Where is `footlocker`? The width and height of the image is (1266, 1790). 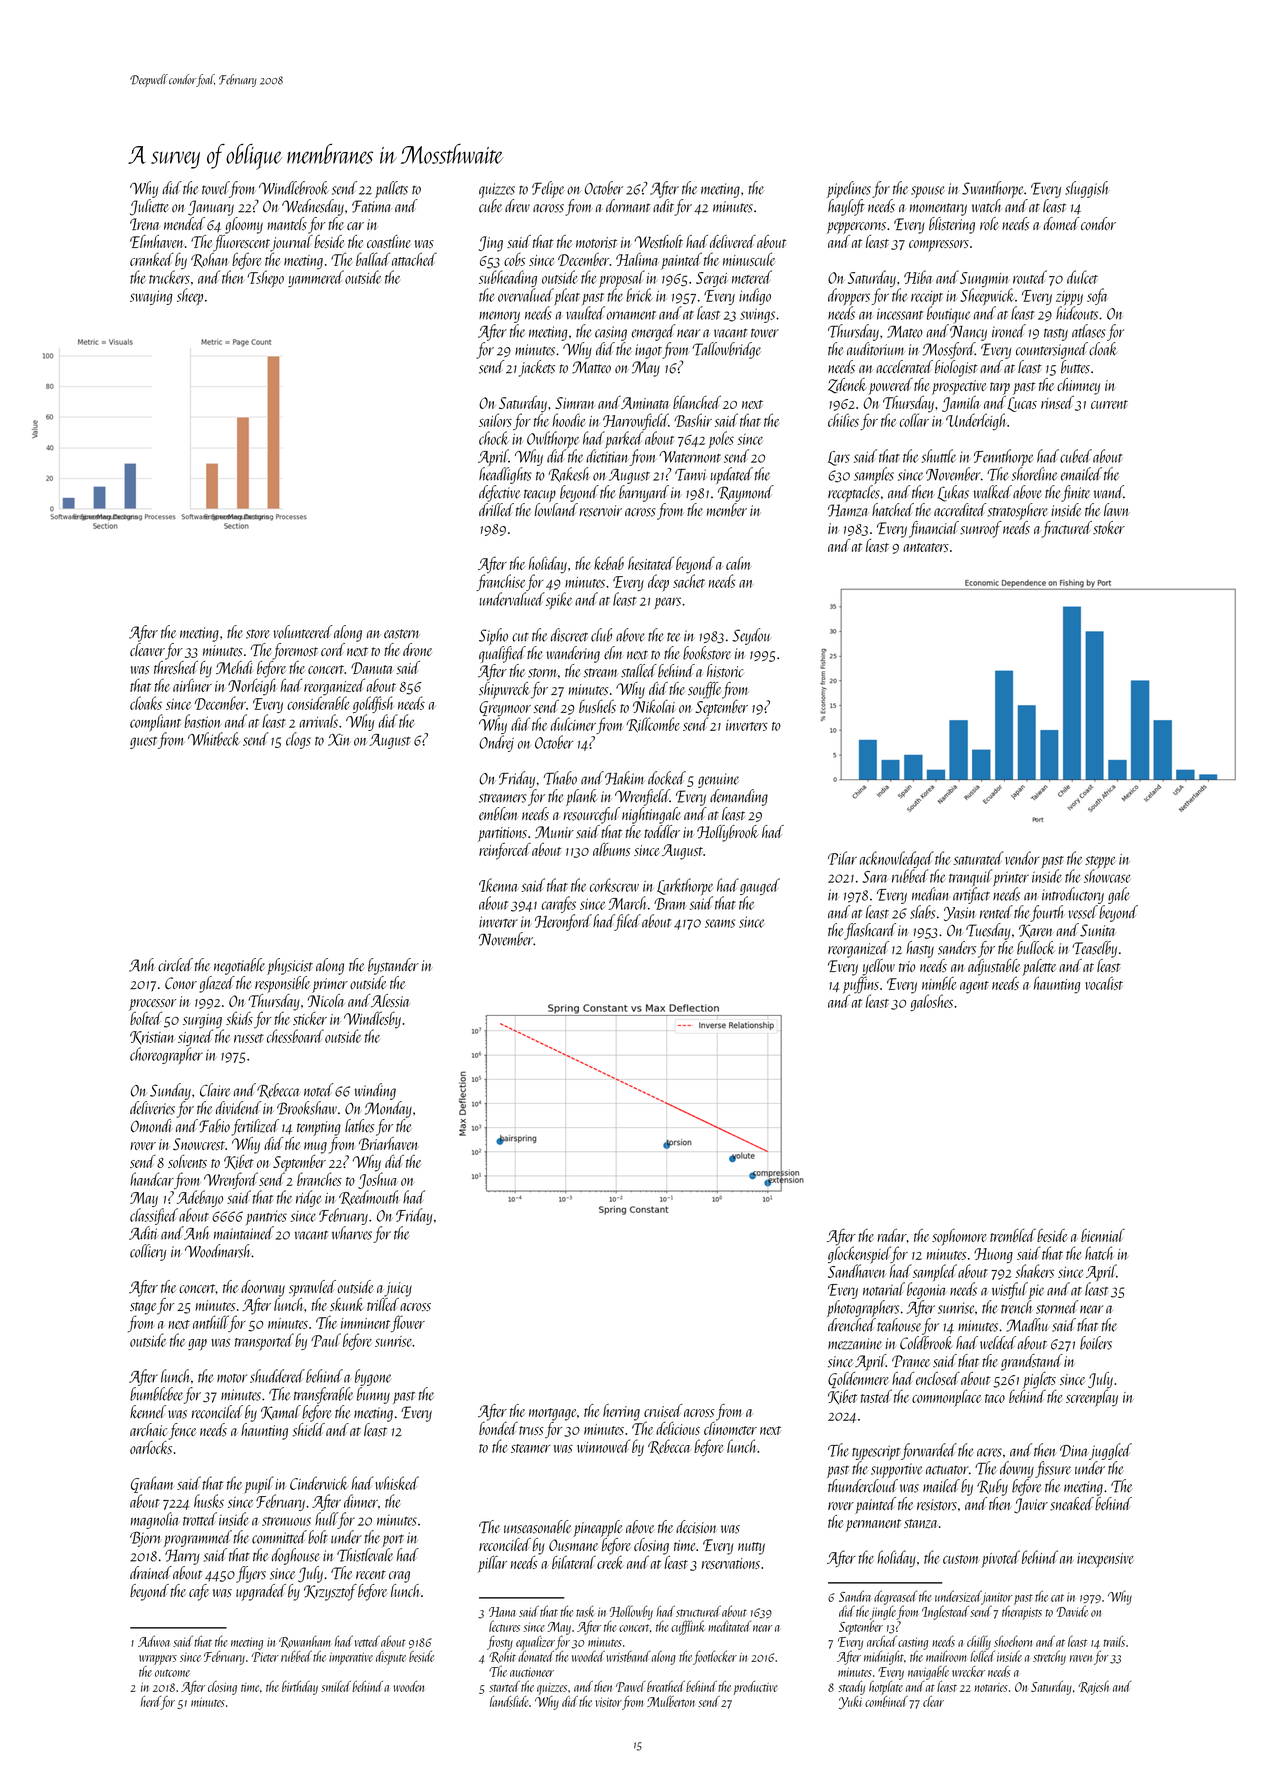
footlocker is located at coordinates (715, 1657).
